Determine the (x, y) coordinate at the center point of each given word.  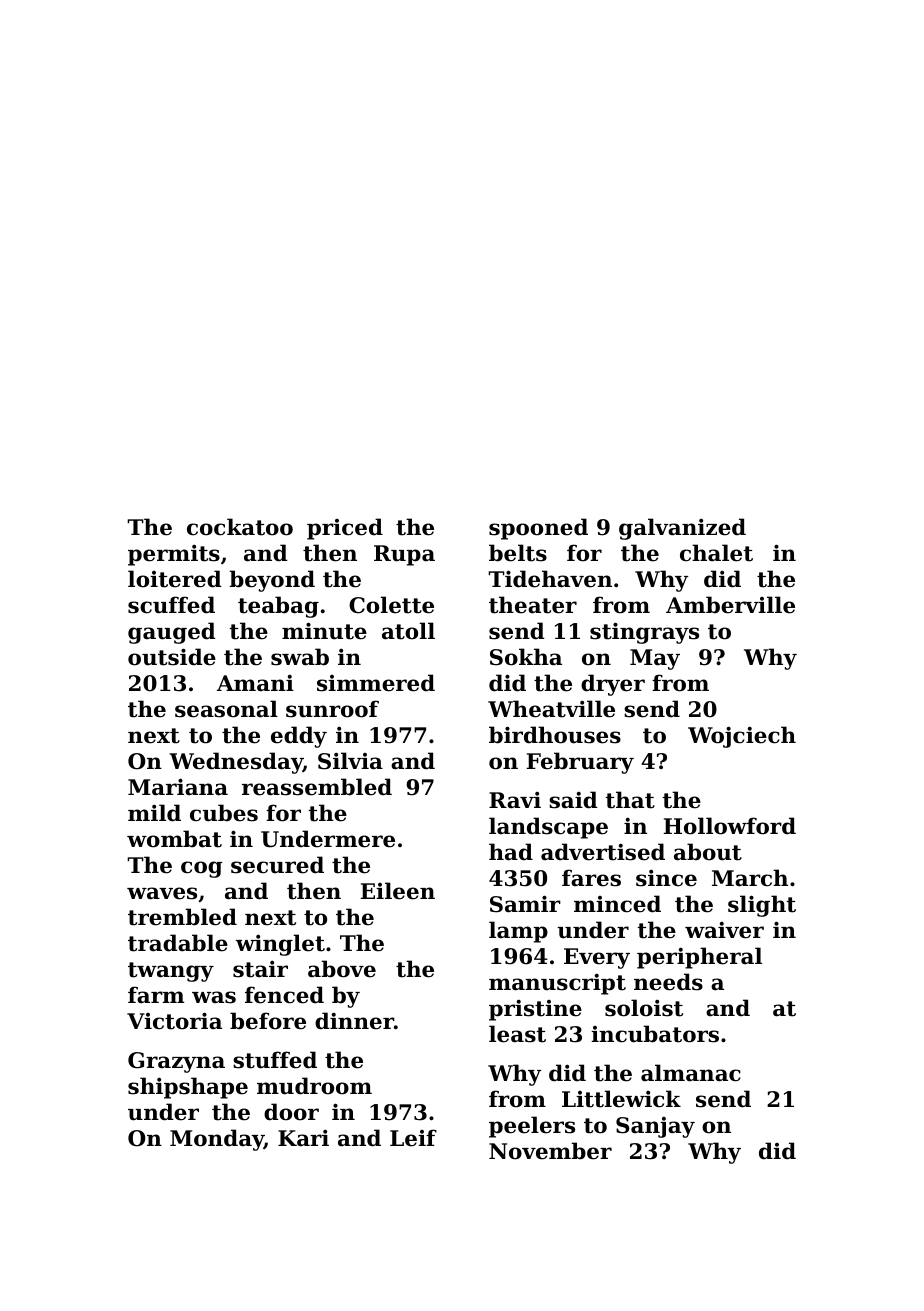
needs (668, 982)
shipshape (188, 1088)
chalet (716, 553)
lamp (518, 932)
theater (533, 605)
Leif (413, 1138)
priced (345, 529)
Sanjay (655, 1127)
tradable (178, 943)
